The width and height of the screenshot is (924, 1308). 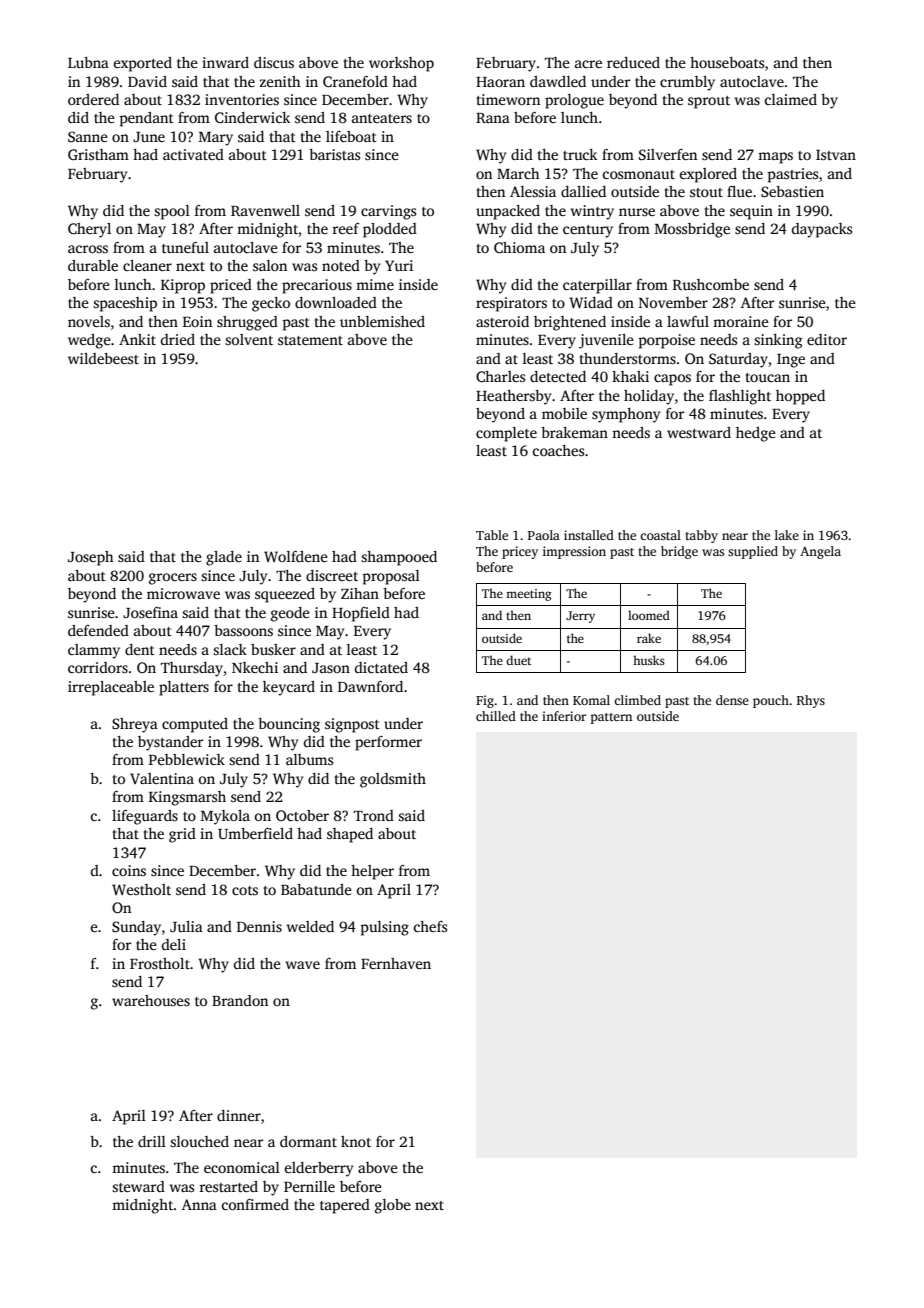 What do you see at coordinates (393, 1206) in the screenshot?
I see `globe` at bounding box center [393, 1206].
